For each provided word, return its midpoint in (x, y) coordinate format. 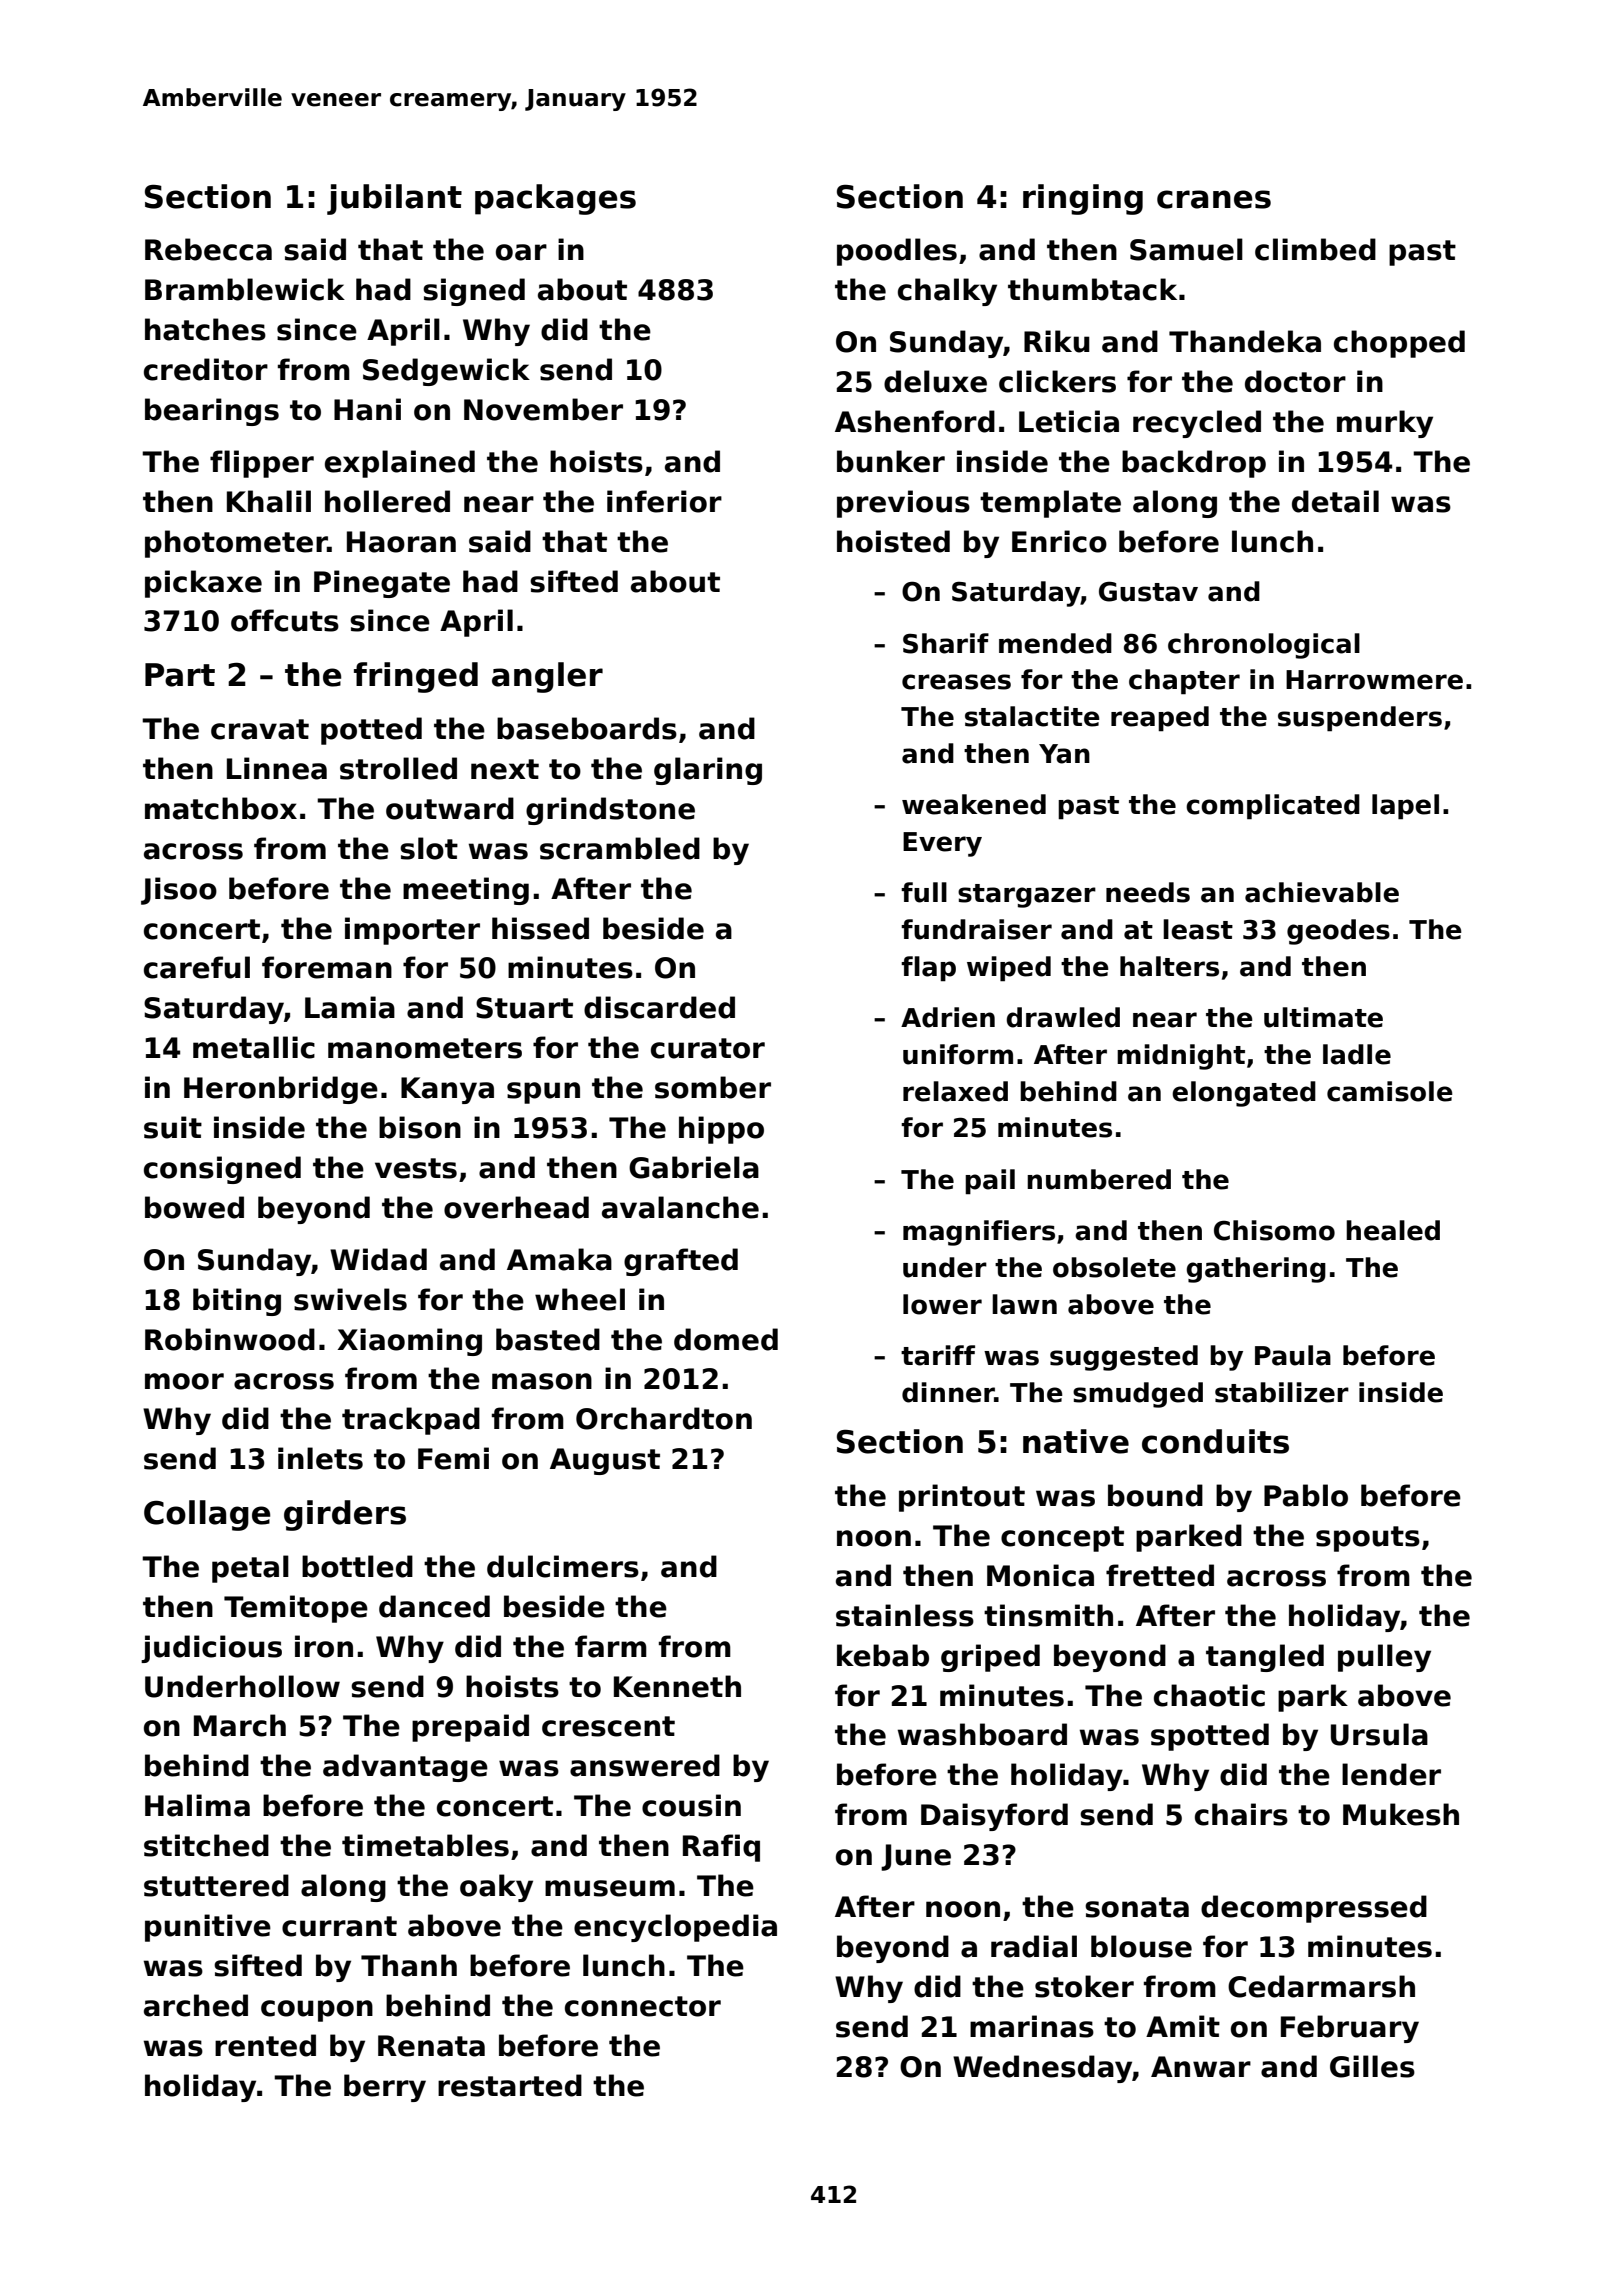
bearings (212, 412)
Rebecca (208, 249)
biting (237, 1302)
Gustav (1148, 591)
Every (942, 844)
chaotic (1209, 1695)
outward (450, 808)
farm (611, 1646)
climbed (1315, 249)
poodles (897, 252)
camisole (1390, 1091)
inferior (664, 501)
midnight (1181, 1057)
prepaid (470, 1728)
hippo (721, 1130)
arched (196, 2005)
